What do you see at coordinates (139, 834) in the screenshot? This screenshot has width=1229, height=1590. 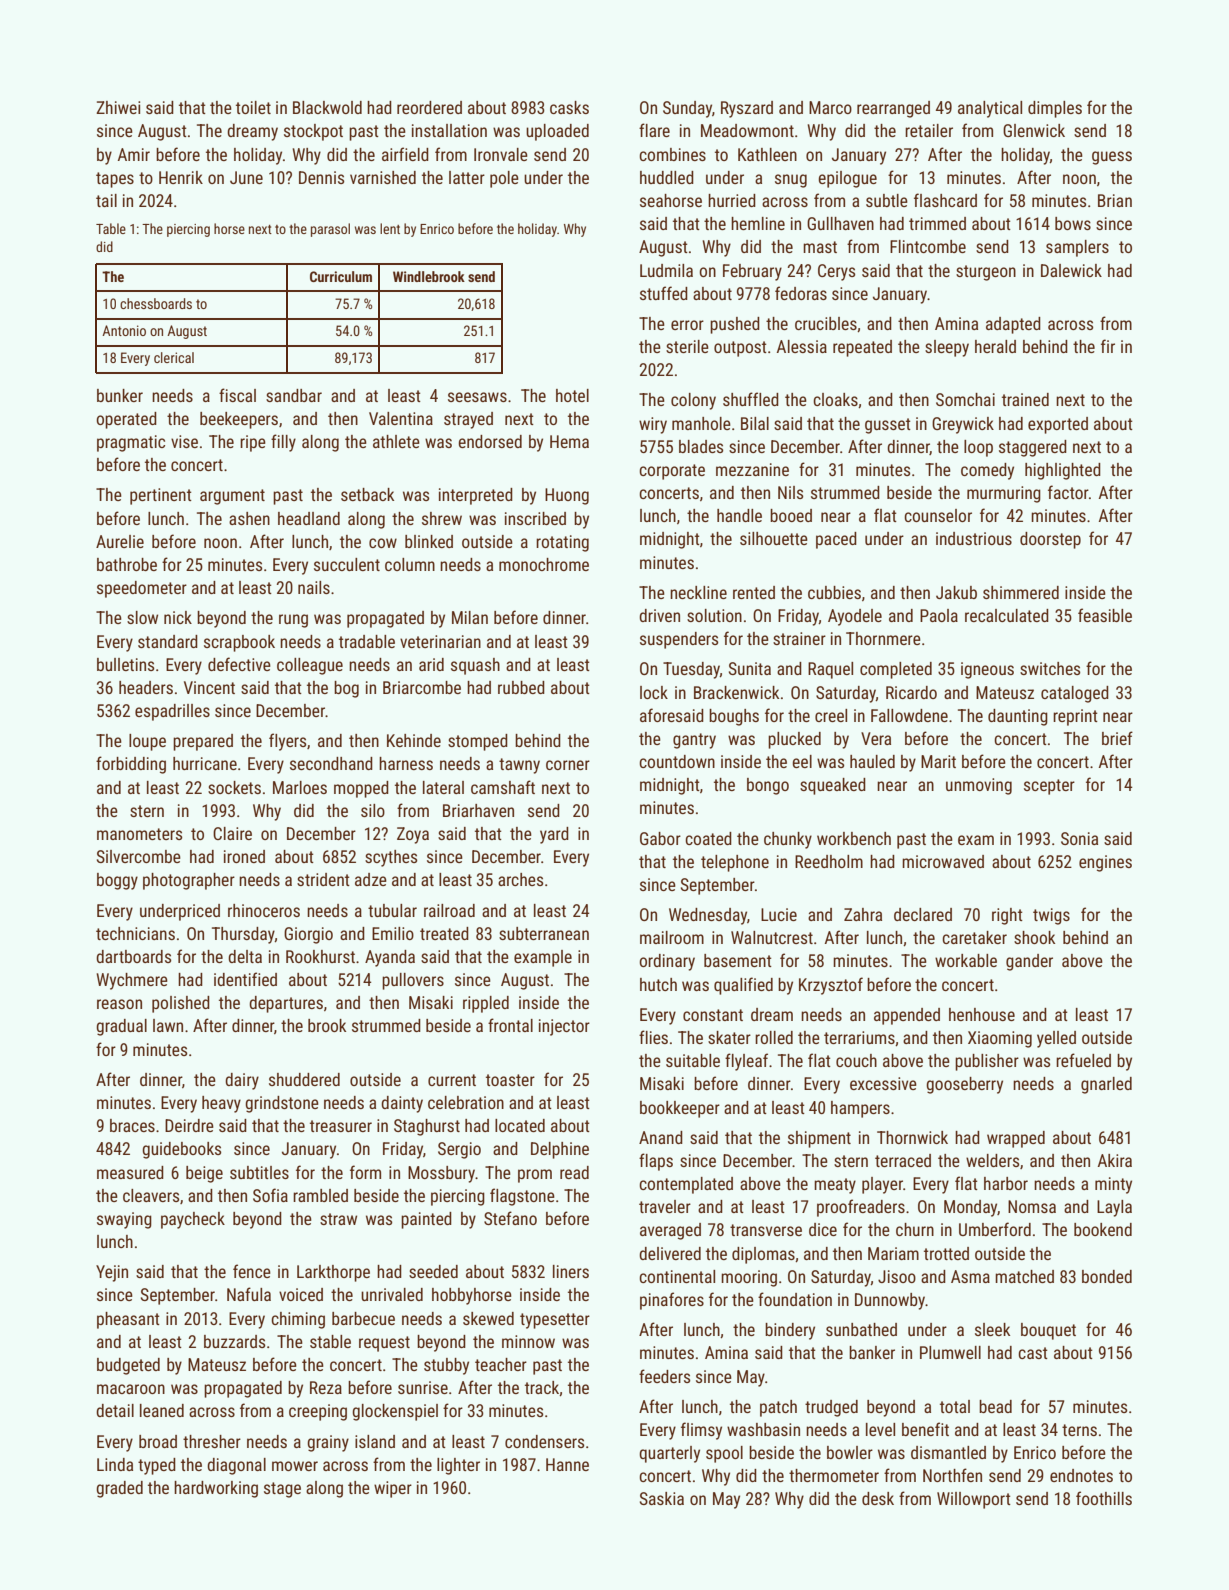 I see `manometers` at bounding box center [139, 834].
